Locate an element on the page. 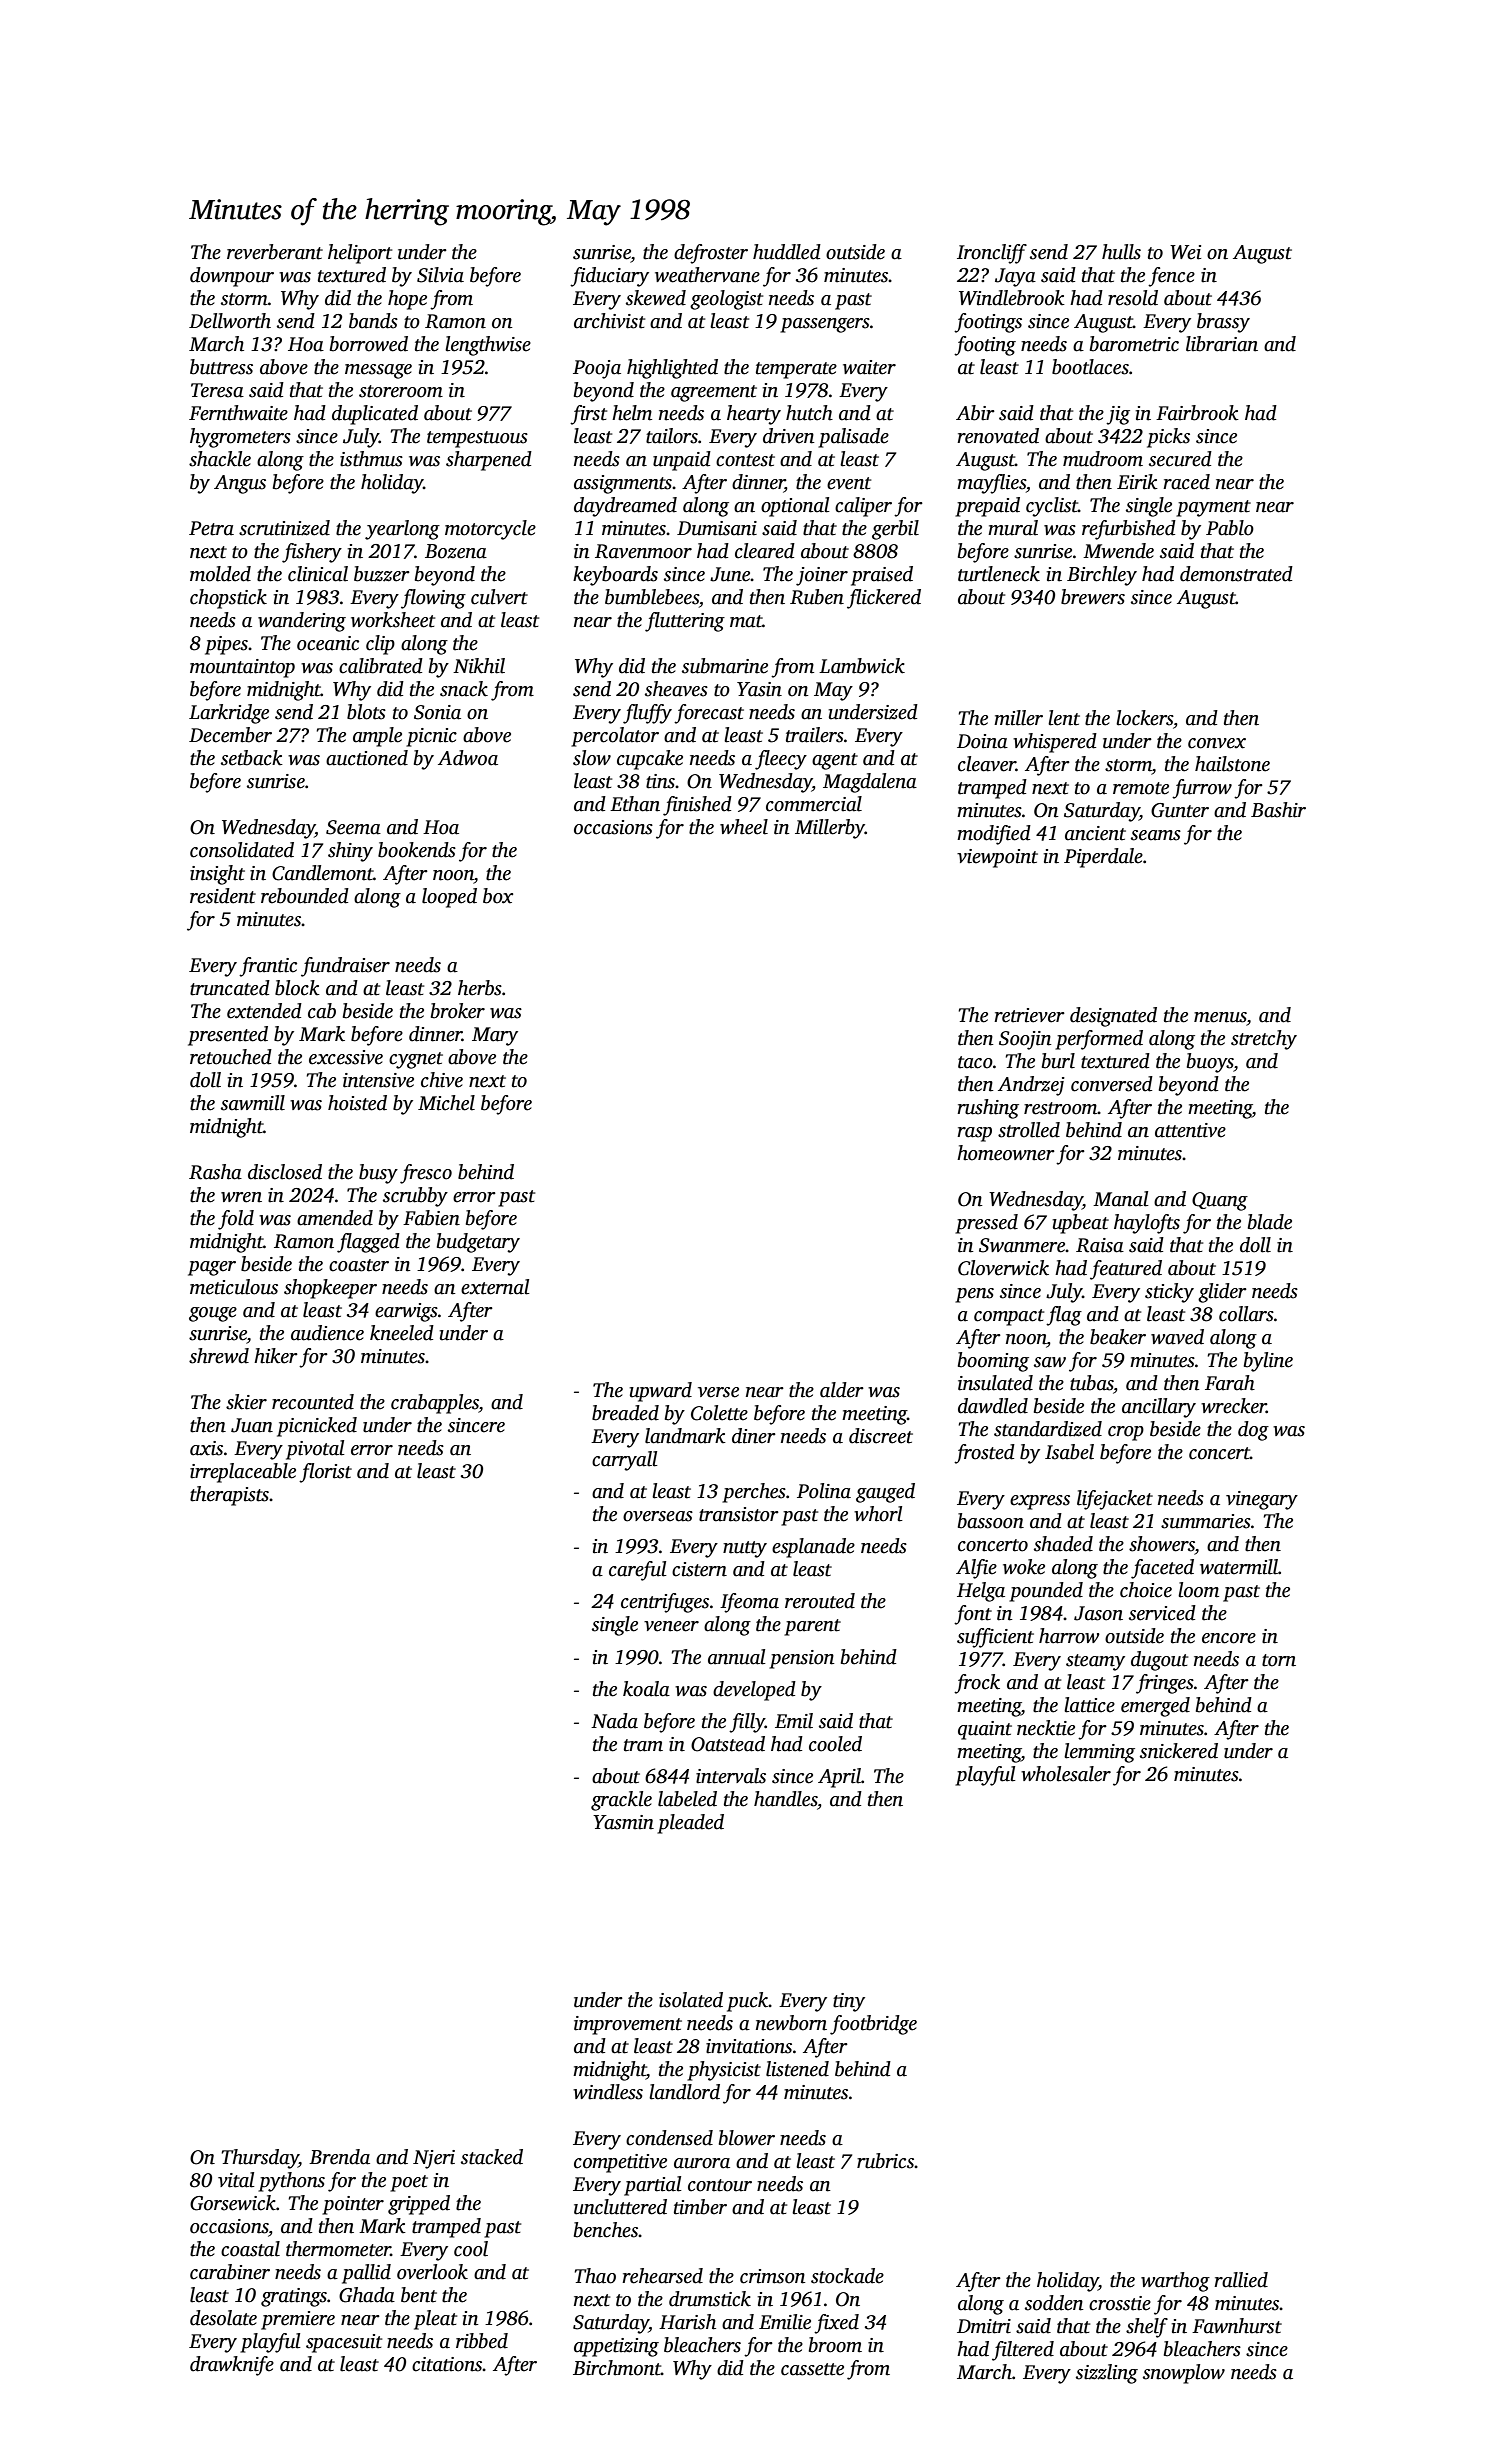  careful is located at coordinates (638, 1571).
